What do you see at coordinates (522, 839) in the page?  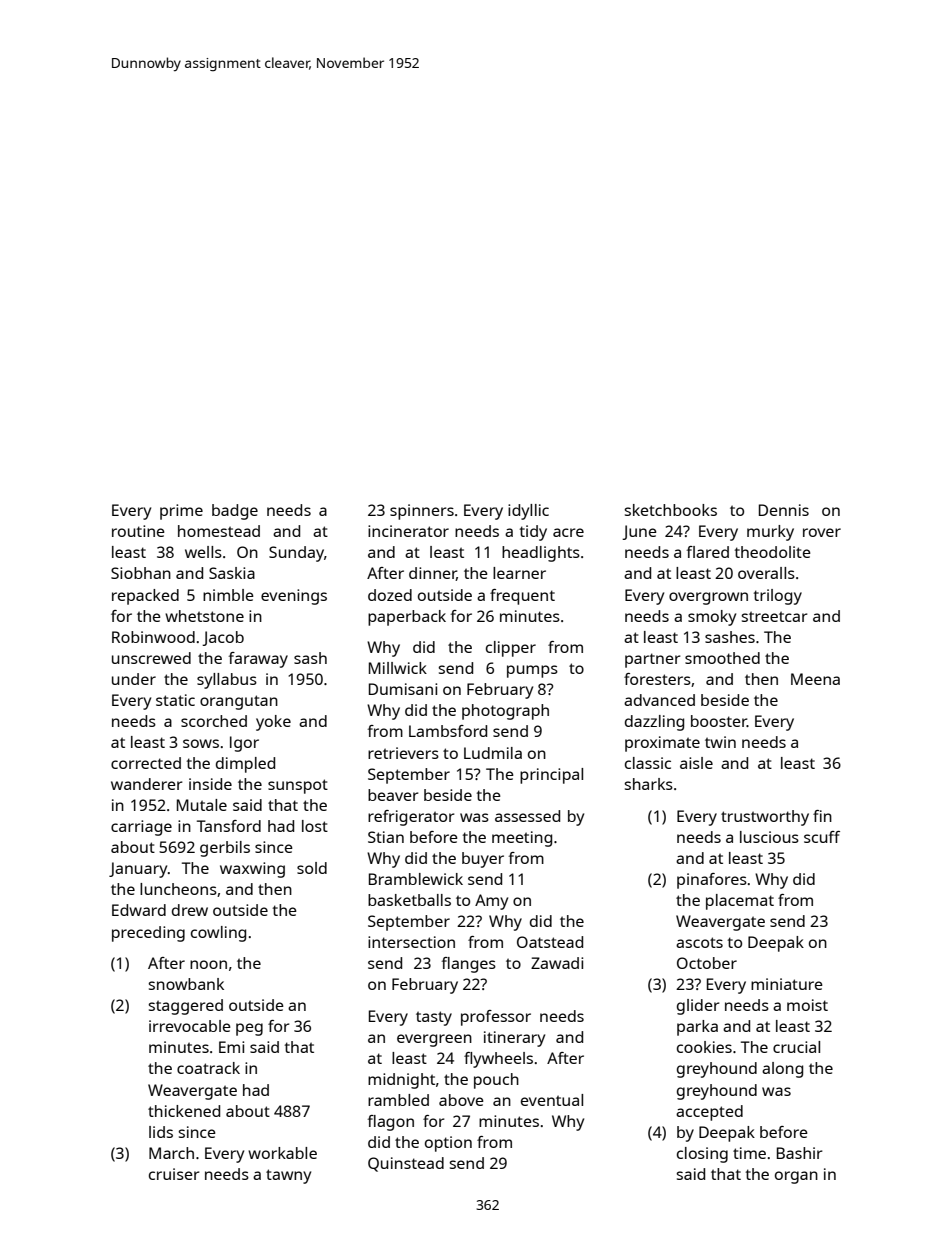 I see `meeting` at bounding box center [522, 839].
